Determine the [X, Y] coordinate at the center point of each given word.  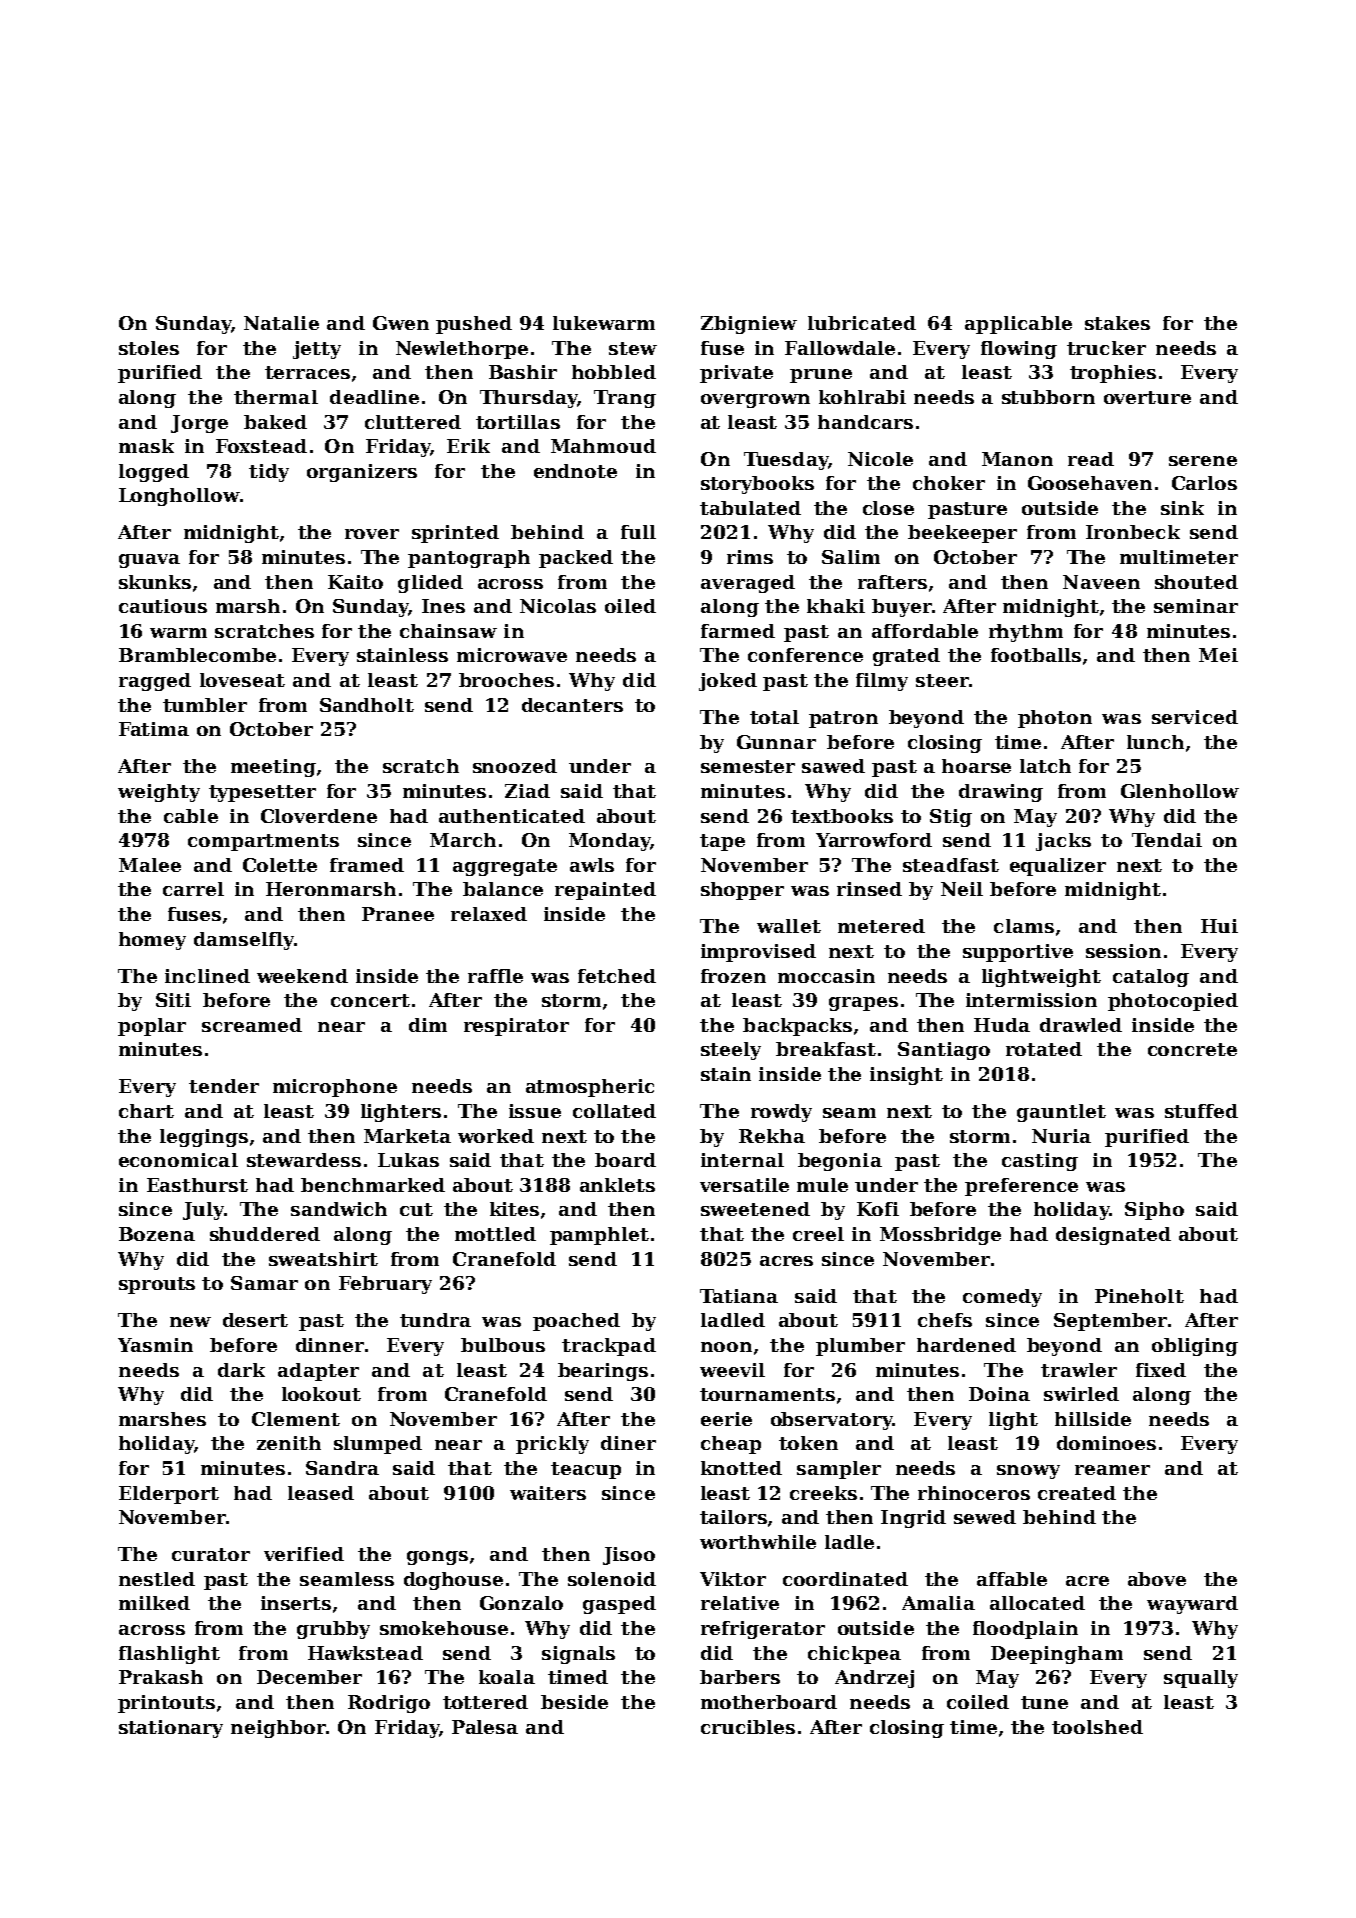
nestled [157, 1579]
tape [722, 842]
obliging [1195, 1347]
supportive [1018, 953]
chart [146, 1111]
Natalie [281, 323]
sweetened [755, 1209]
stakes [1117, 323]
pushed [474, 325]
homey [152, 941]
